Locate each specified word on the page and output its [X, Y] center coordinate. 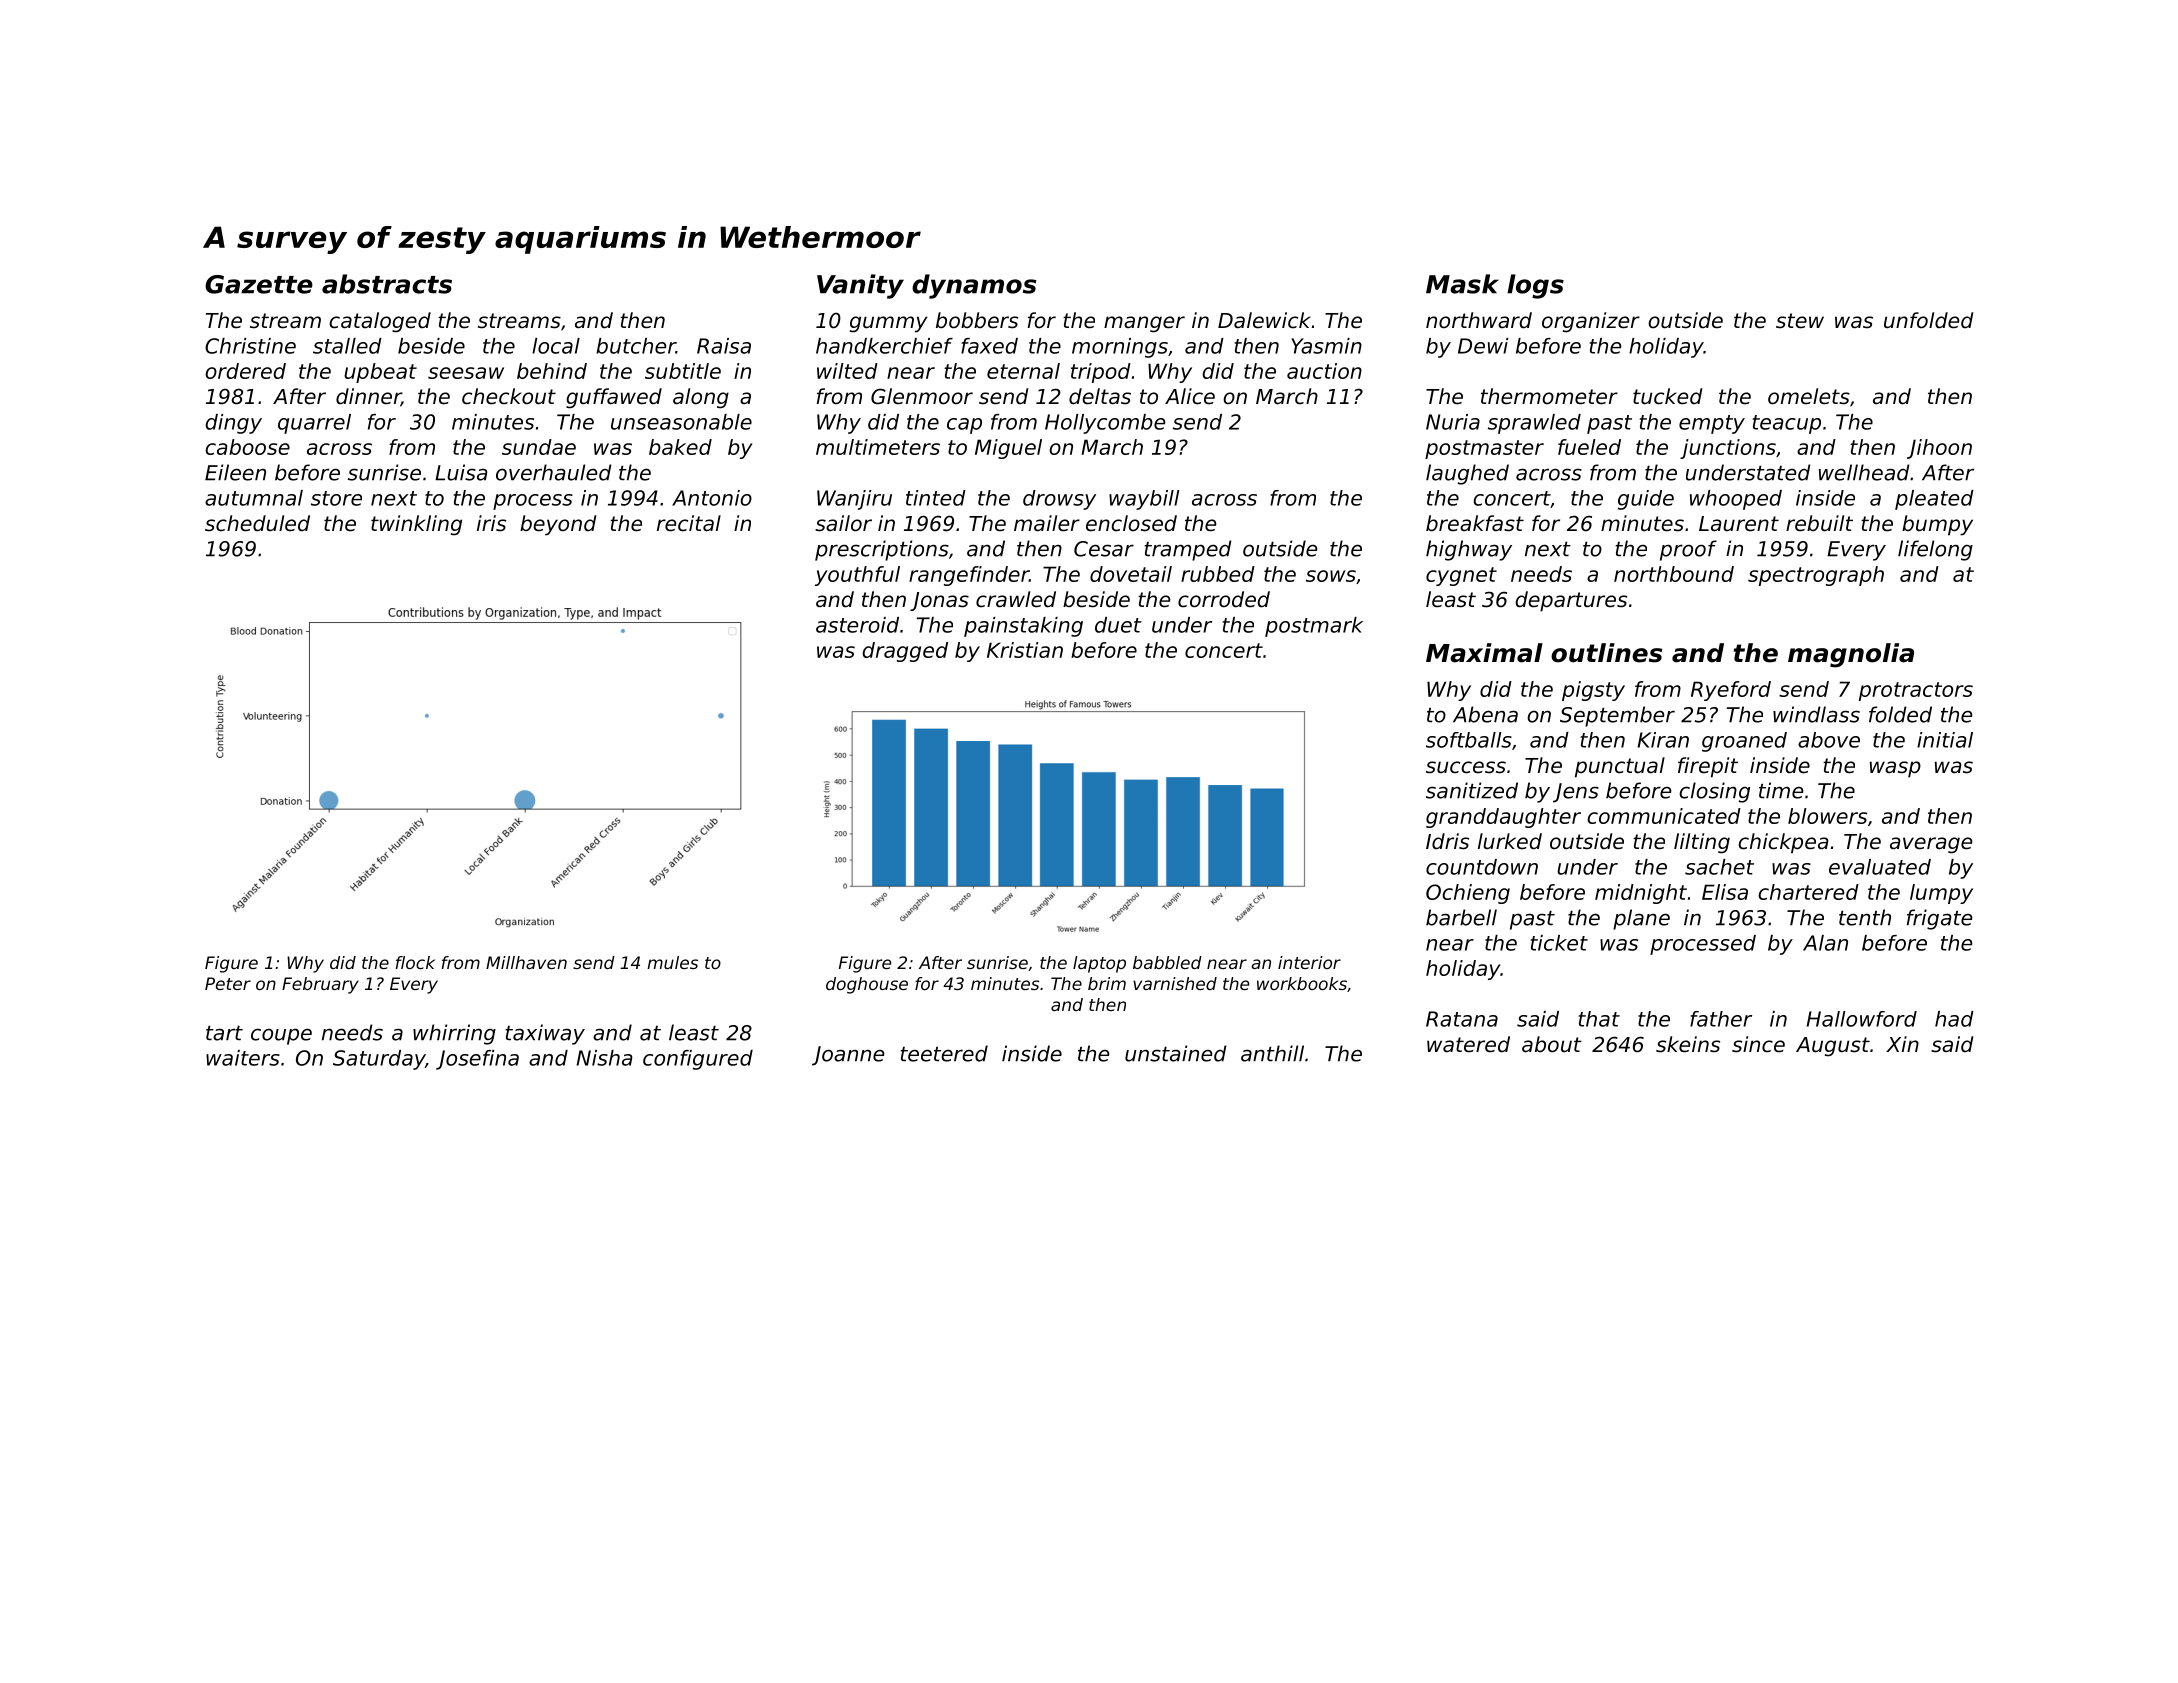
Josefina [477, 1060]
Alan [1825, 943]
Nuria [1453, 422]
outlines [1606, 653]
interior [1309, 962]
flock [415, 962]
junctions [1728, 449]
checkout [509, 396]
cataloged [380, 322]
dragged [905, 652]
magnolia [1851, 655]
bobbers [977, 320]
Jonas [939, 601]
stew [1800, 321]
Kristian [1025, 650]
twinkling [416, 525]
